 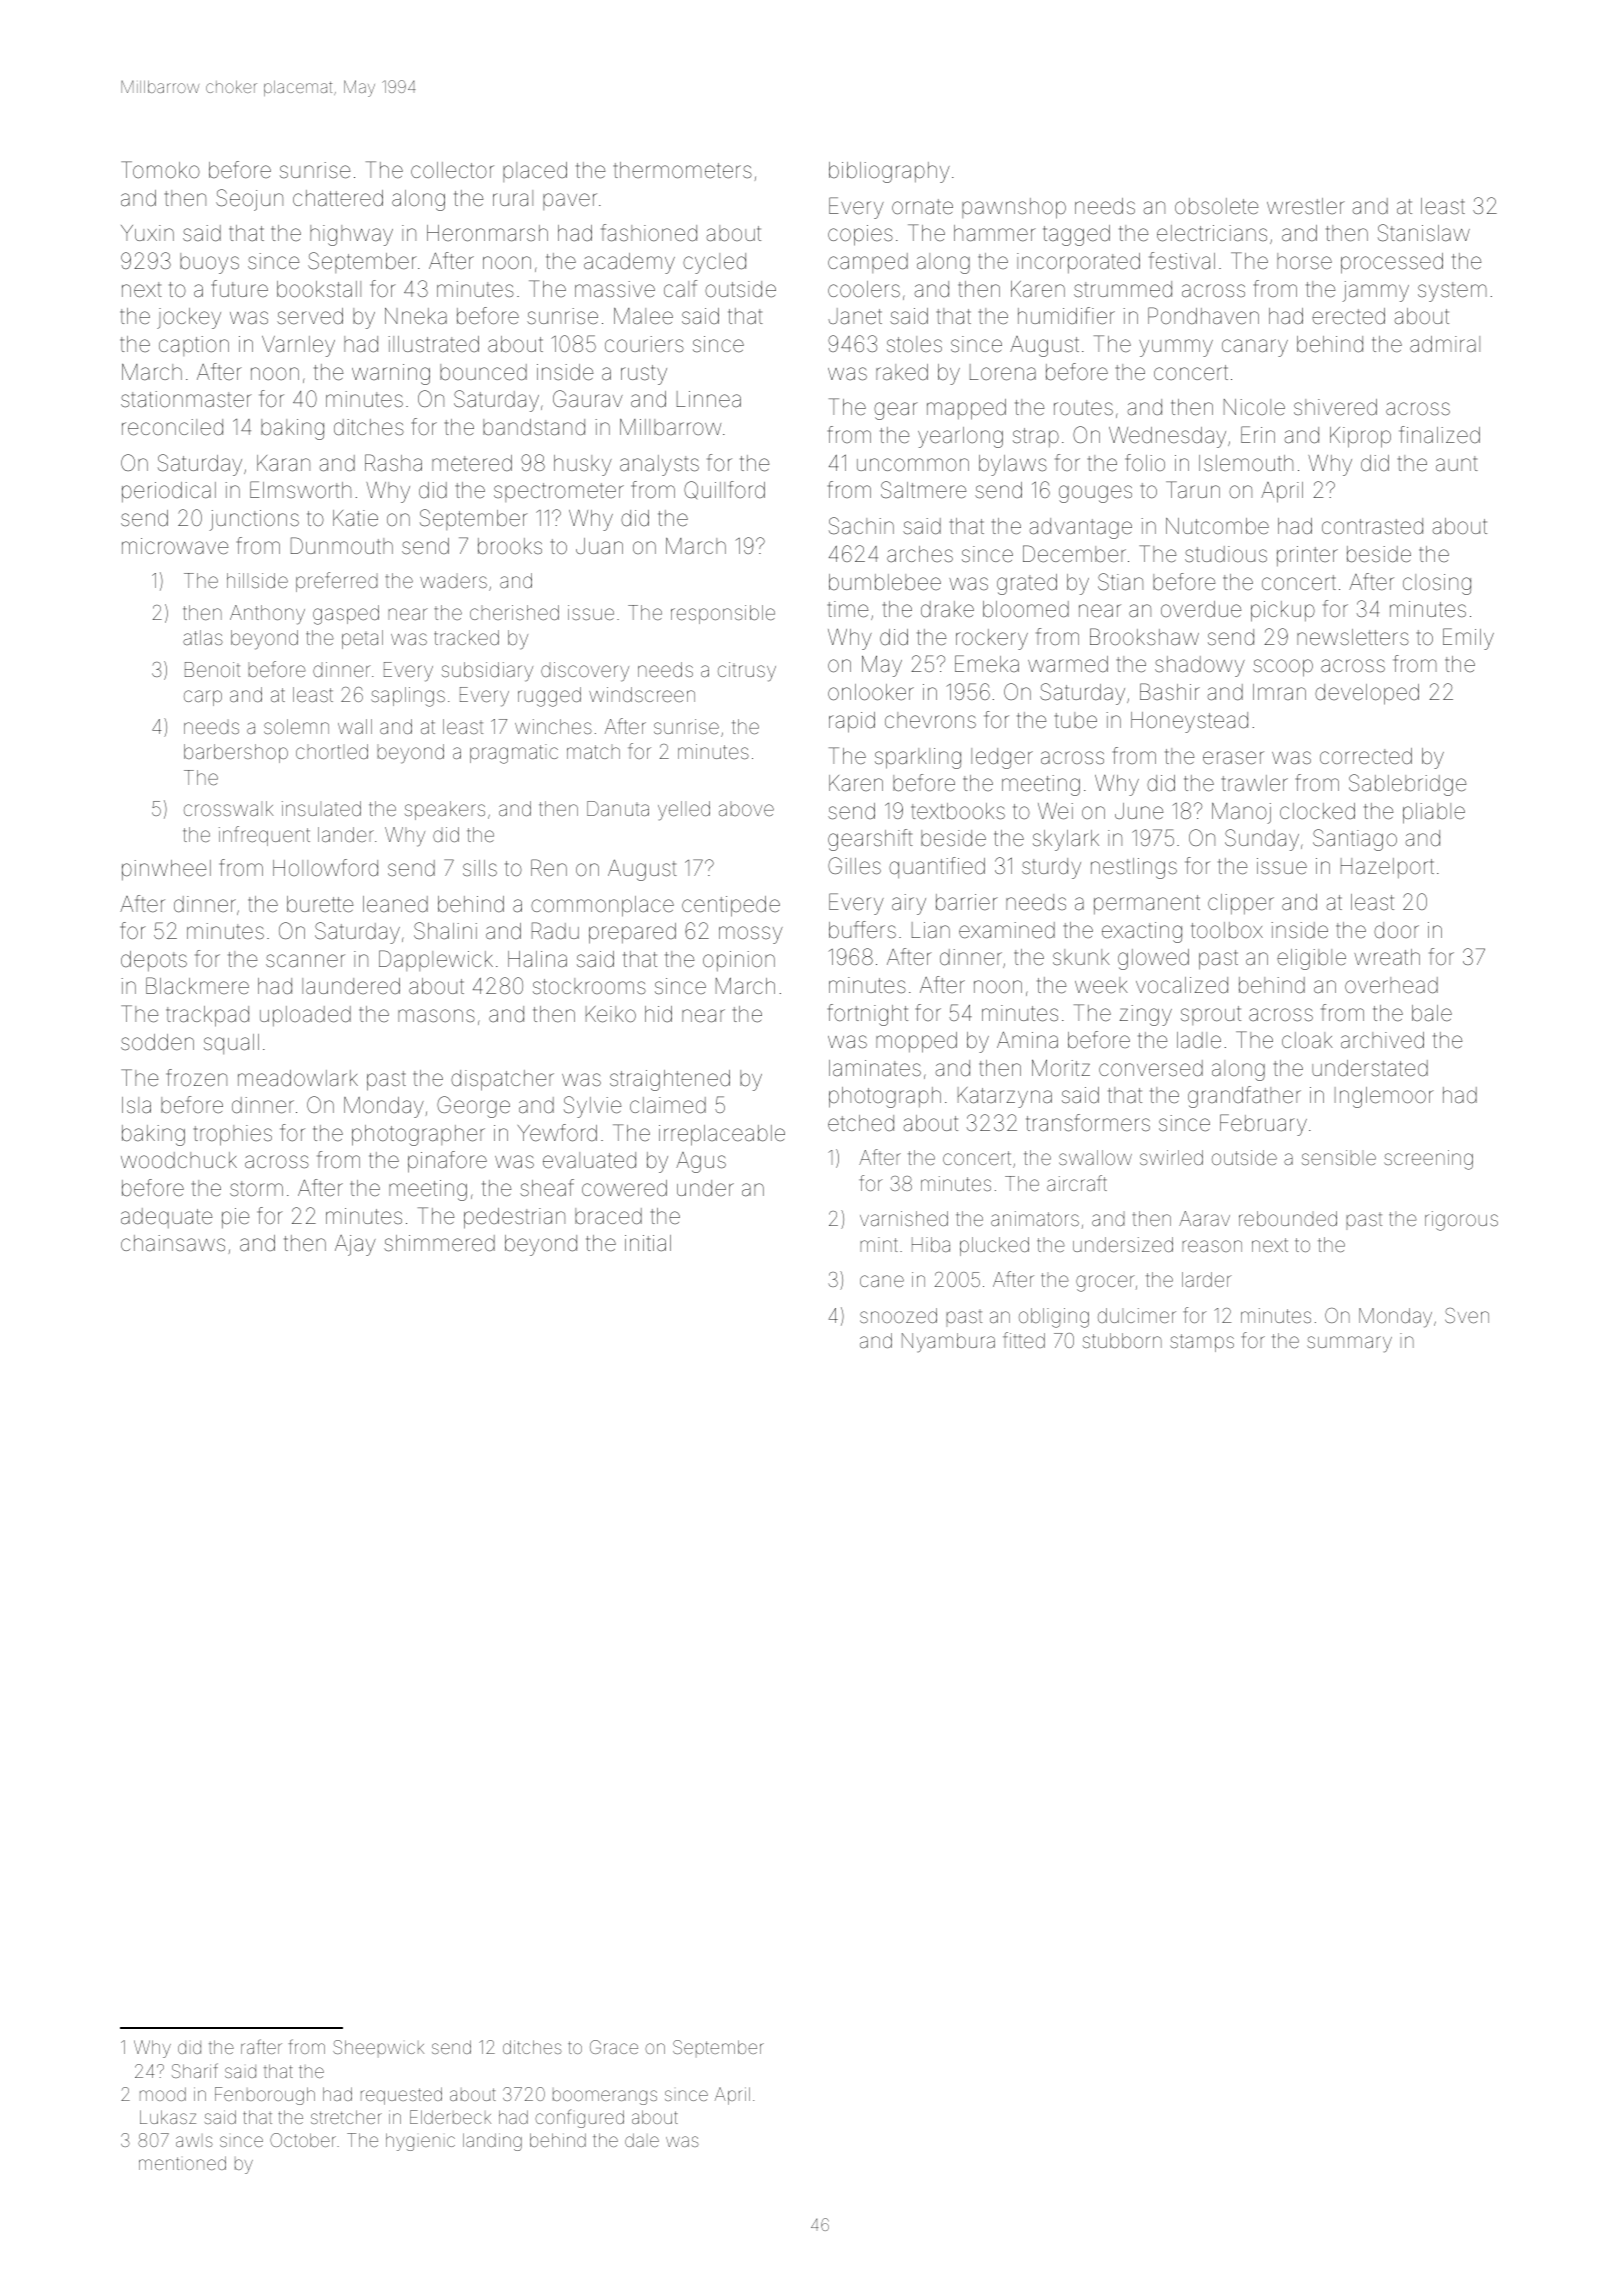 What do you see at coordinates (173, 1243) in the document?
I see `chainsaws` at bounding box center [173, 1243].
